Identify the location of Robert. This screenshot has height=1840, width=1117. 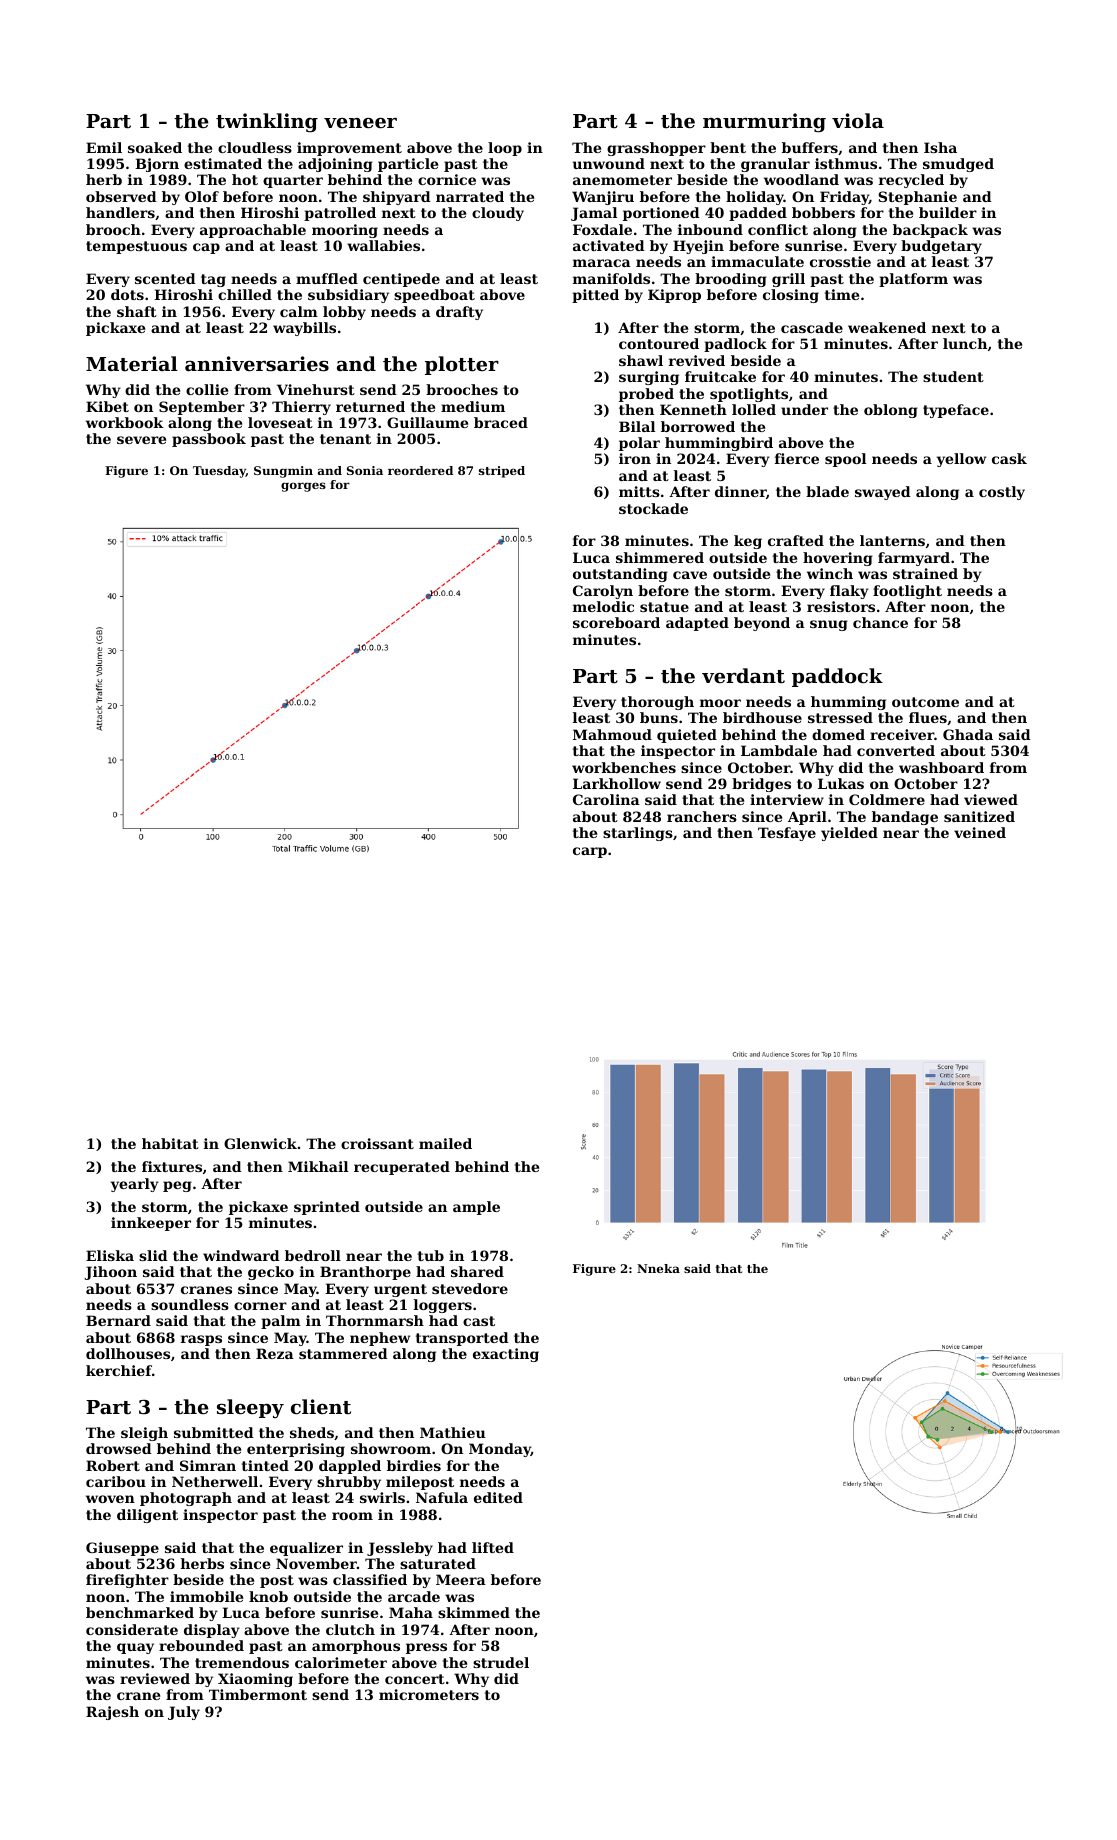
(113, 1465).
